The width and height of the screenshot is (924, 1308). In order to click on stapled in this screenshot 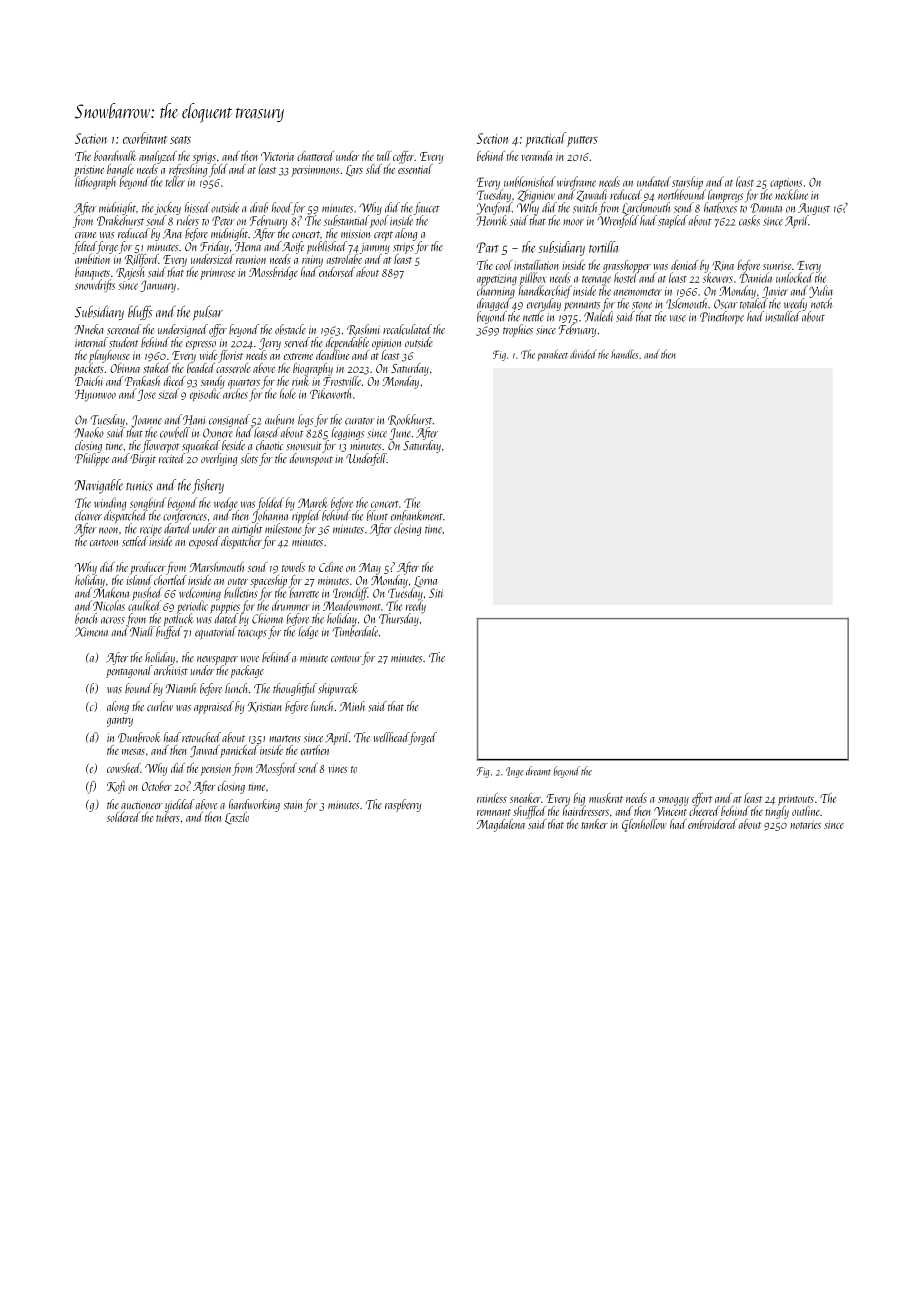, I will do `click(673, 221)`.
